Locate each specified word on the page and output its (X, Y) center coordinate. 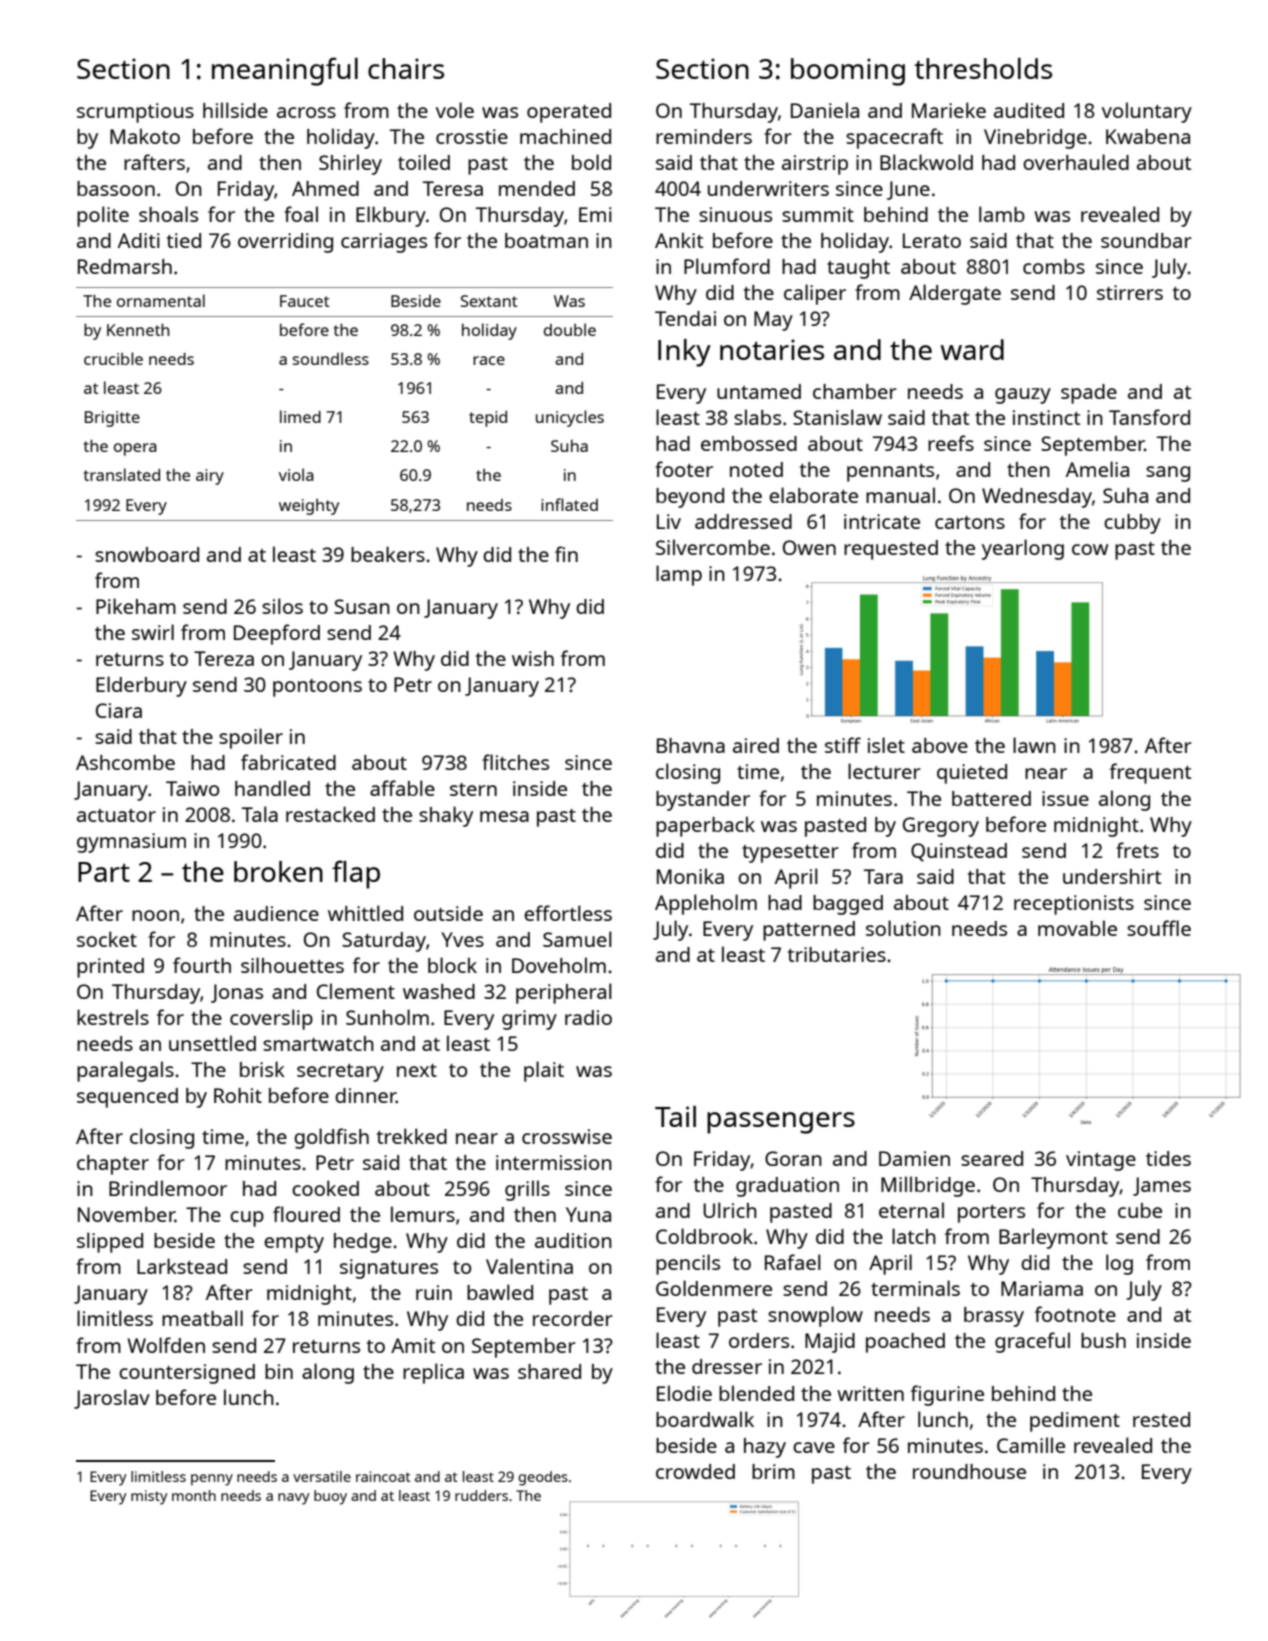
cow (1090, 549)
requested (891, 550)
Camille (1031, 1445)
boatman (546, 240)
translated (122, 474)
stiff (843, 745)
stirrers (1130, 292)
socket (107, 939)
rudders (481, 1495)
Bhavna (691, 745)
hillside (235, 110)
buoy (330, 1497)
